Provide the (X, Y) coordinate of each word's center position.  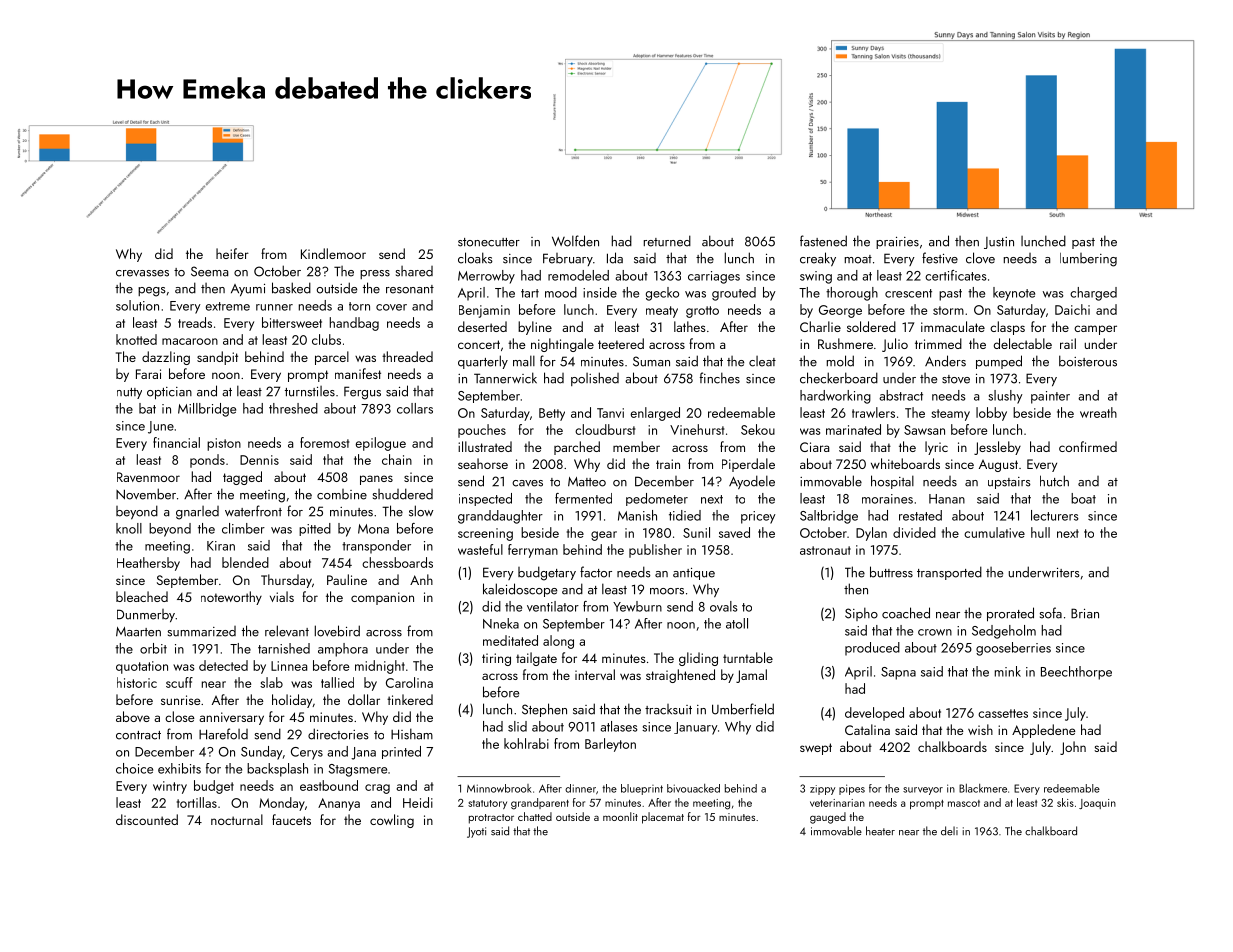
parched (577, 448)
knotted (136, 339)
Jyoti (476, 832)
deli (949, 831)
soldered (871, 326)
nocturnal (237, 819)
